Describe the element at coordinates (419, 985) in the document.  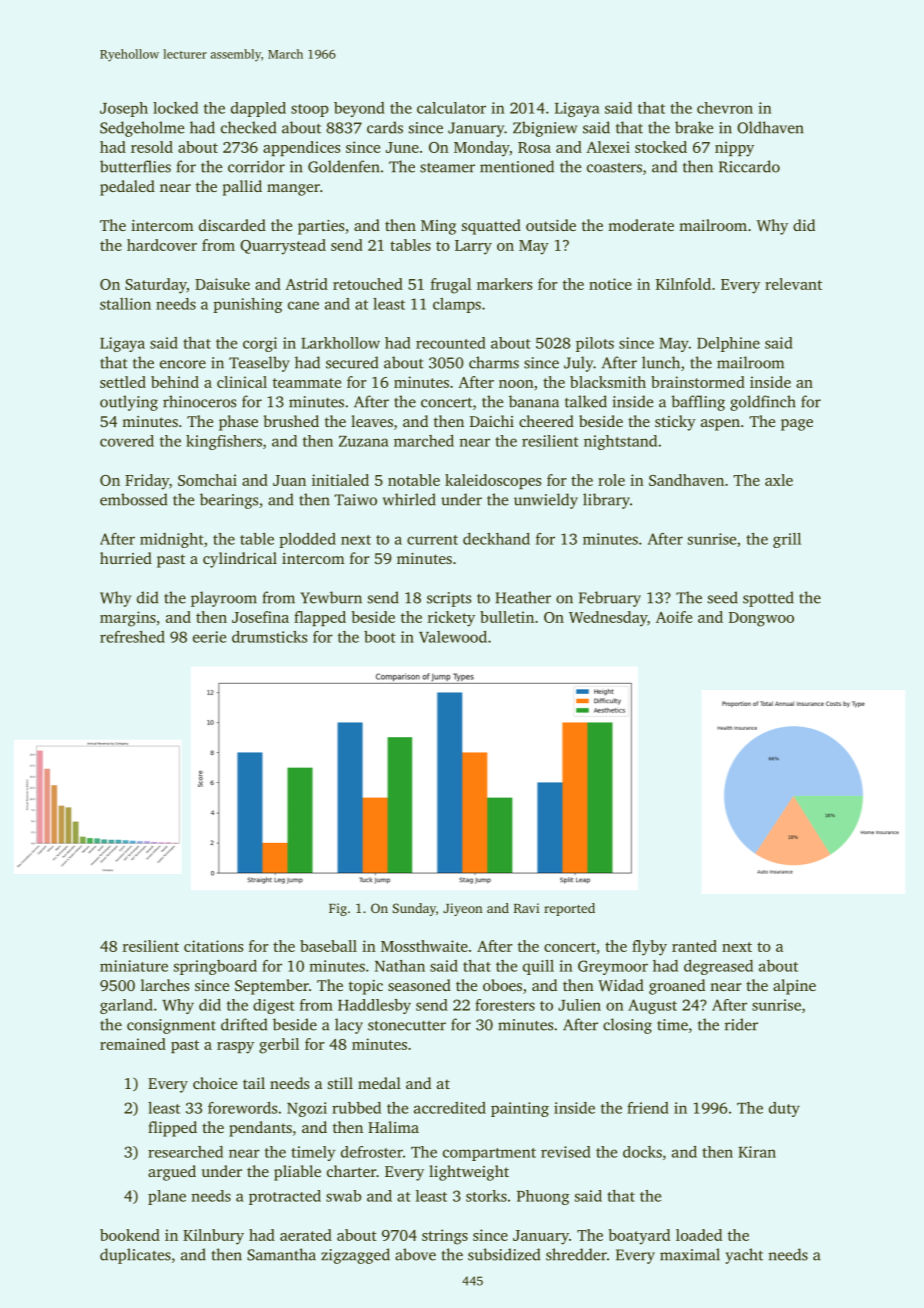
I see `seasoned` at that location.
